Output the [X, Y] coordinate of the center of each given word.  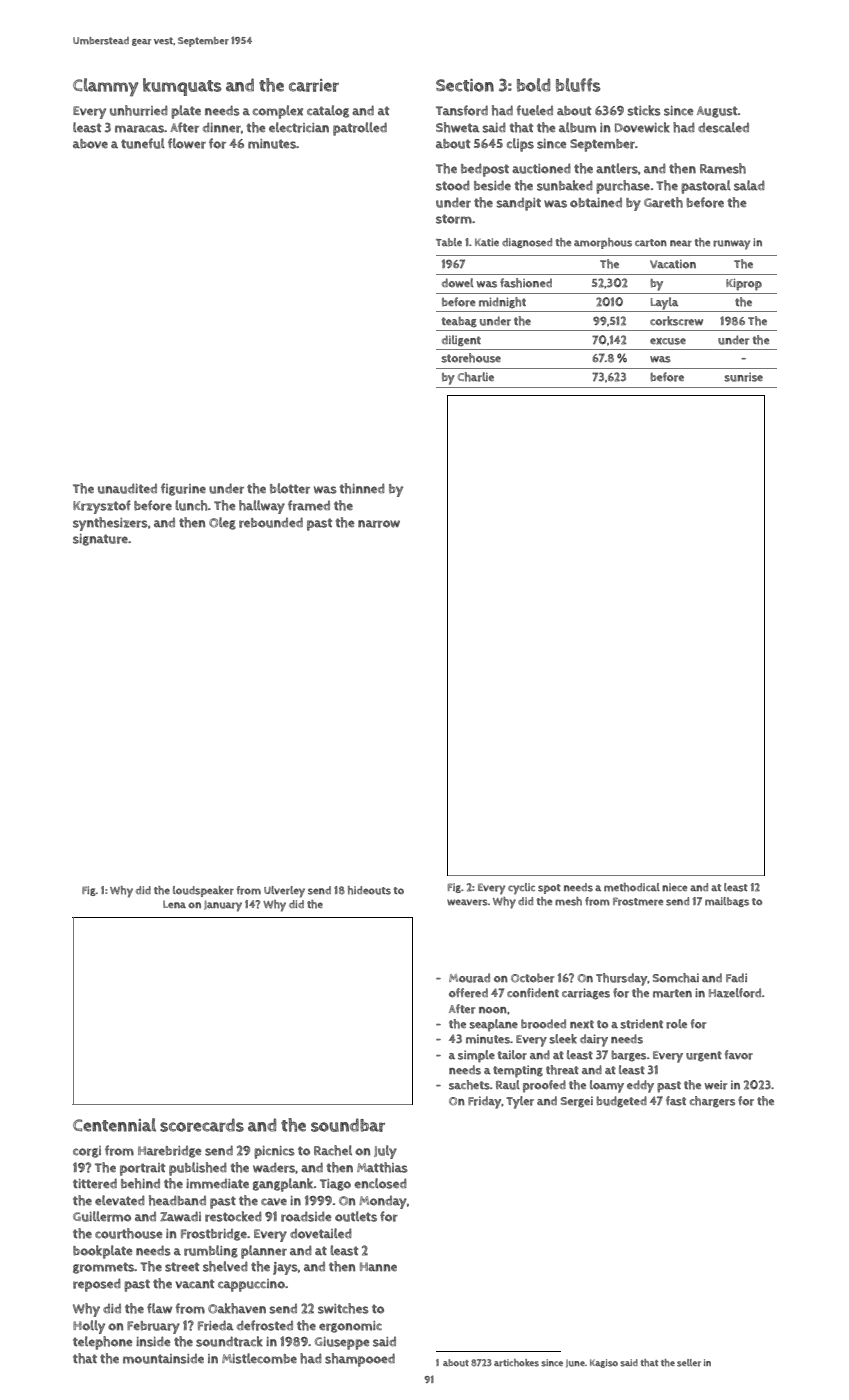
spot [549, 889]
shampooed [360, 1360]
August [717, 112]
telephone [103, 1343]
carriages [586, 994]
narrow [379, 524]
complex [278, 112]
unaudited [127, 488]
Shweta [458, 127]
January [223, 906]
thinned [362, 488]
